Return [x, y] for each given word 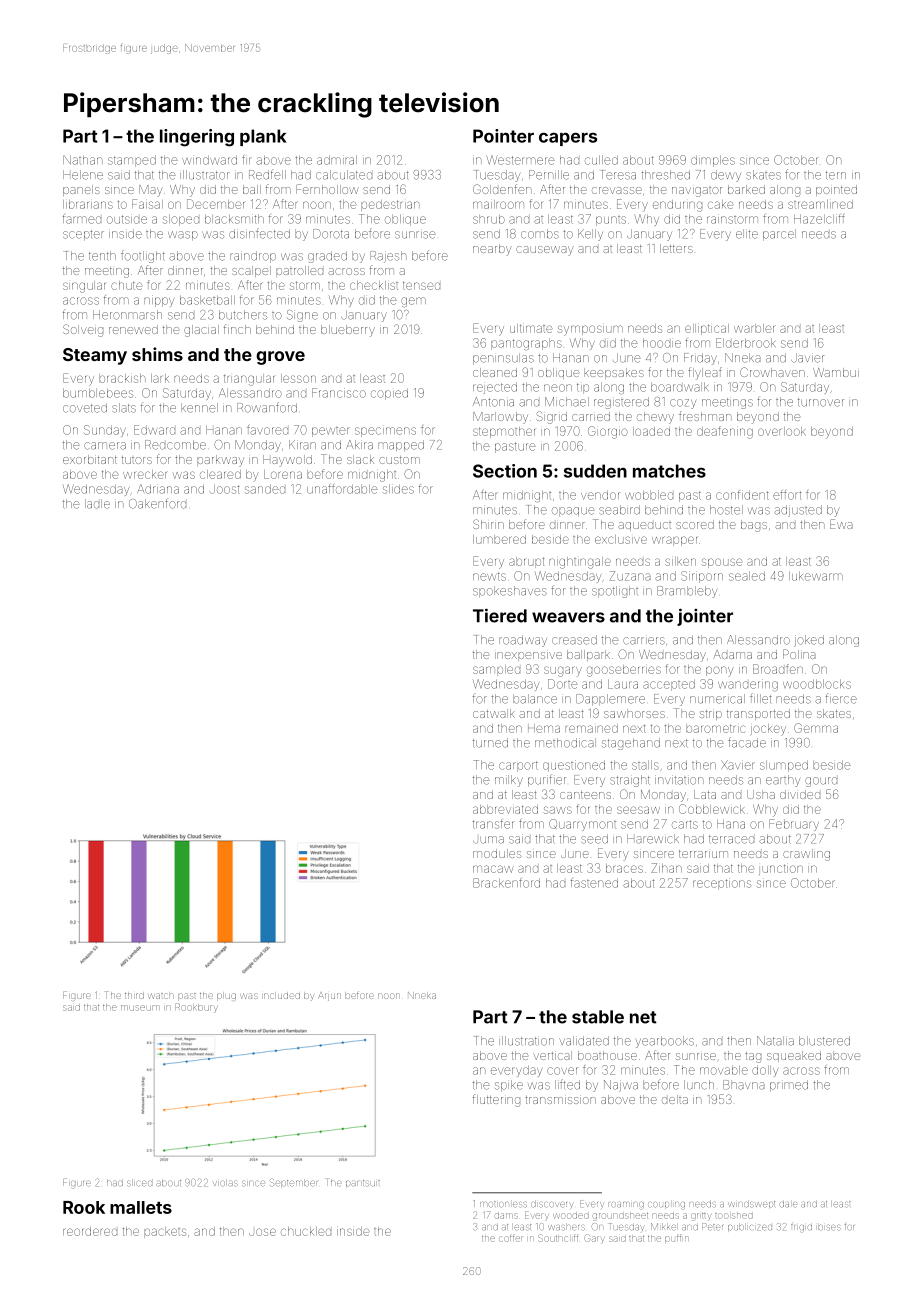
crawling [806, 855]
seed [594, 839]
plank [263, 137]
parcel [779, 235]
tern [836, 175]
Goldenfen [502, 189]
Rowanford [267, 407]
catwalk [494, 713]
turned [490, 743]
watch [161, 996]
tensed [421, 285]
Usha [761, 794]
